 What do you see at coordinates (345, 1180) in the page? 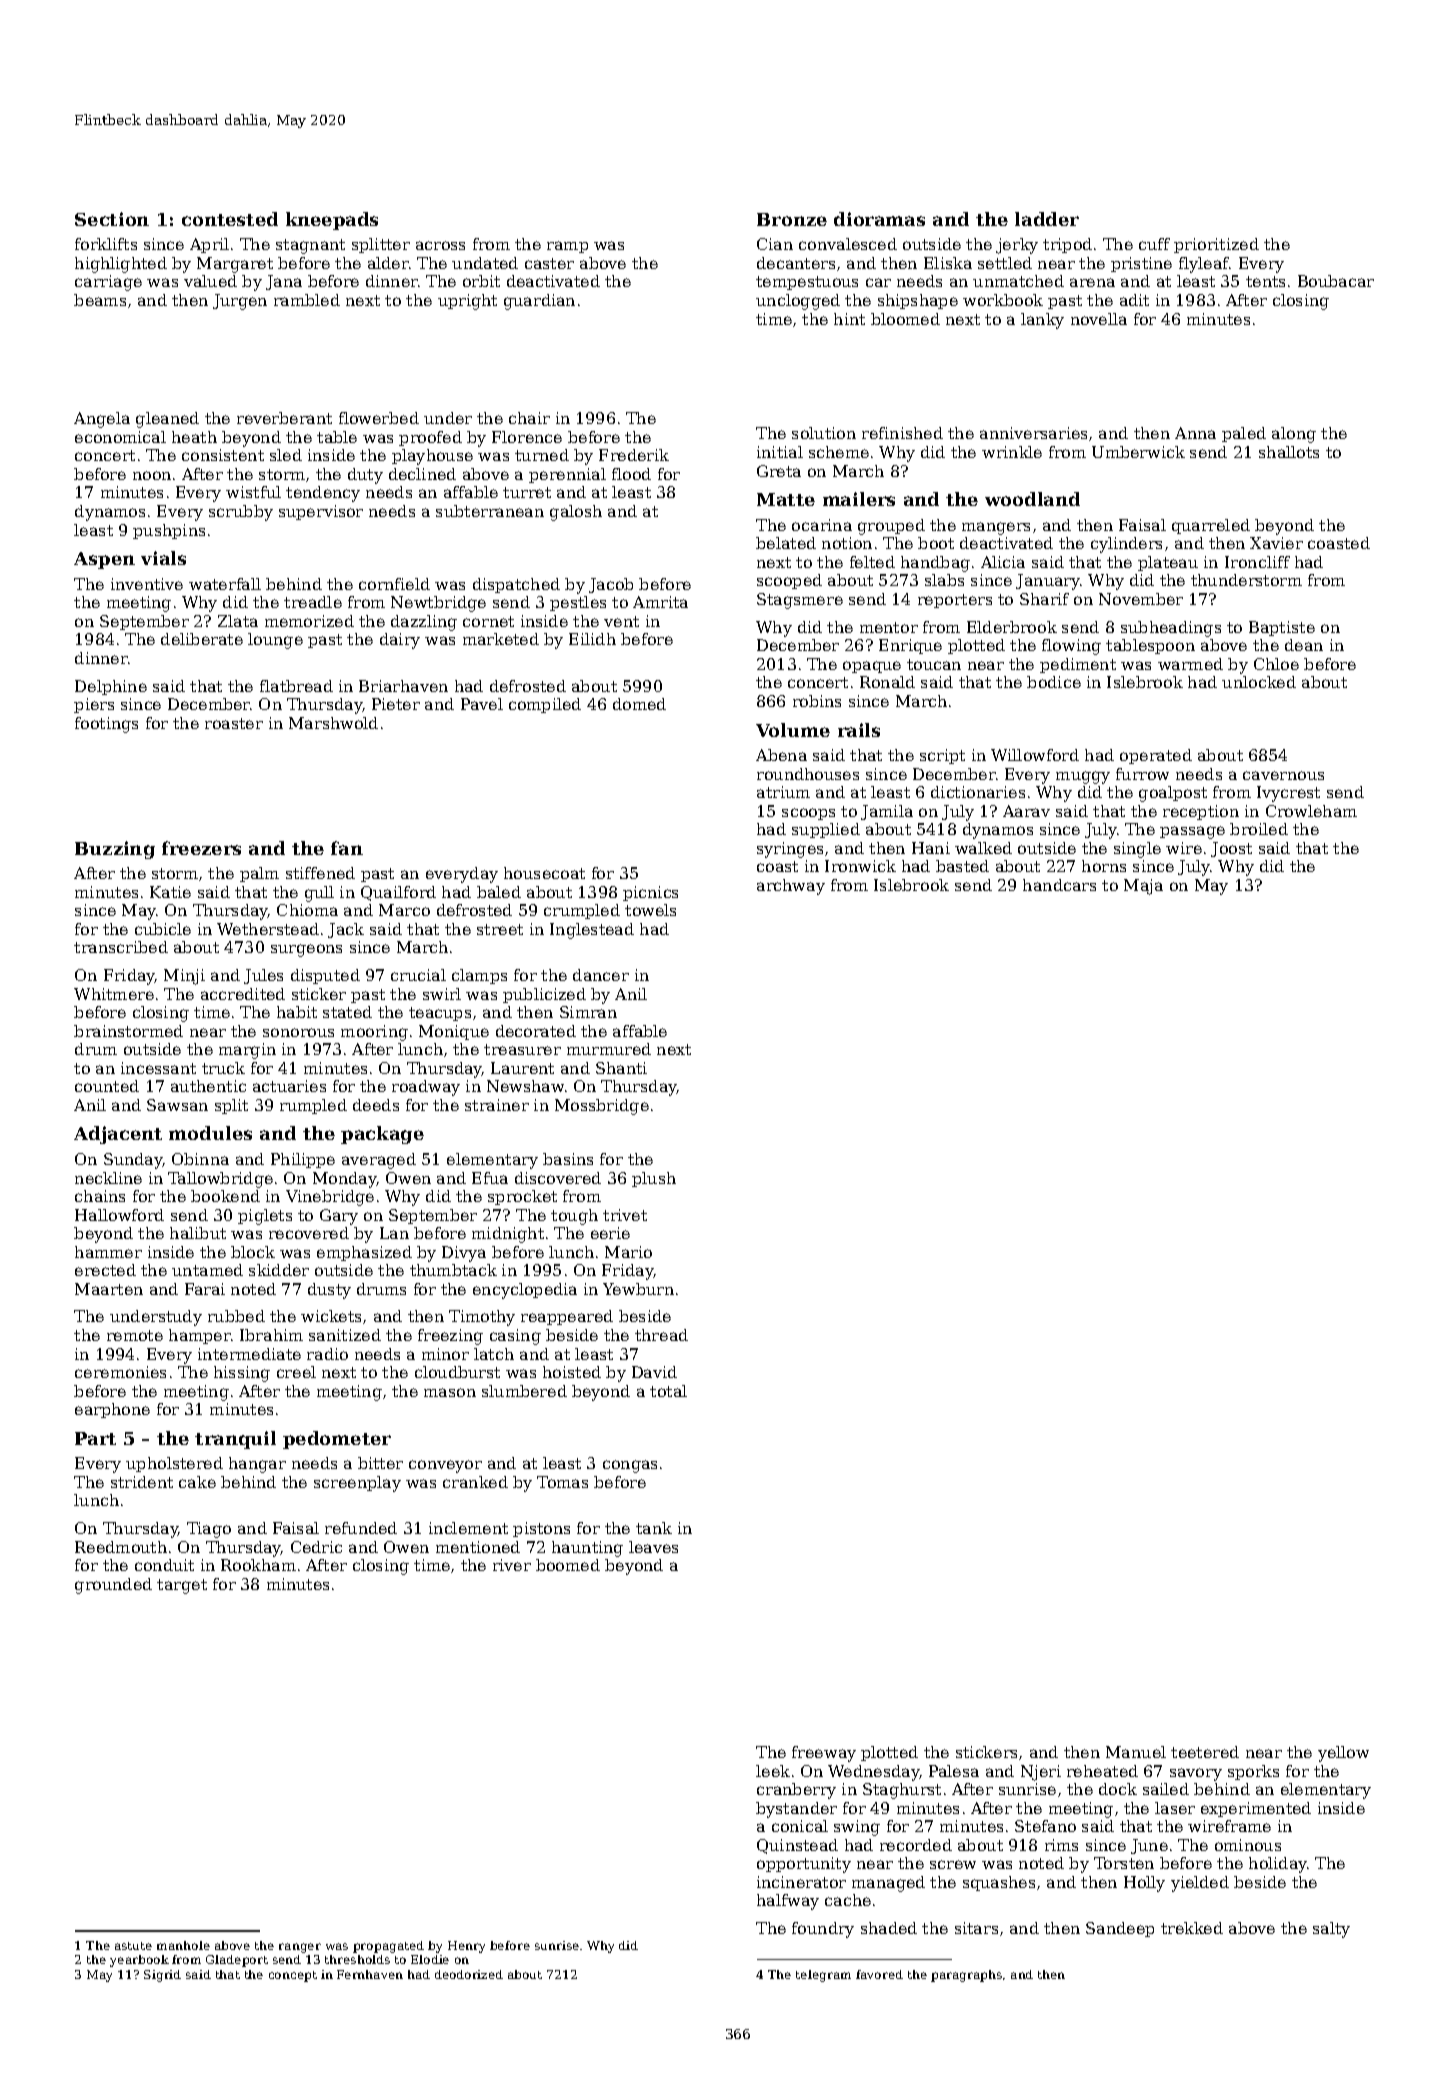
I see `Monday` at bounding box center [345, 1180].
